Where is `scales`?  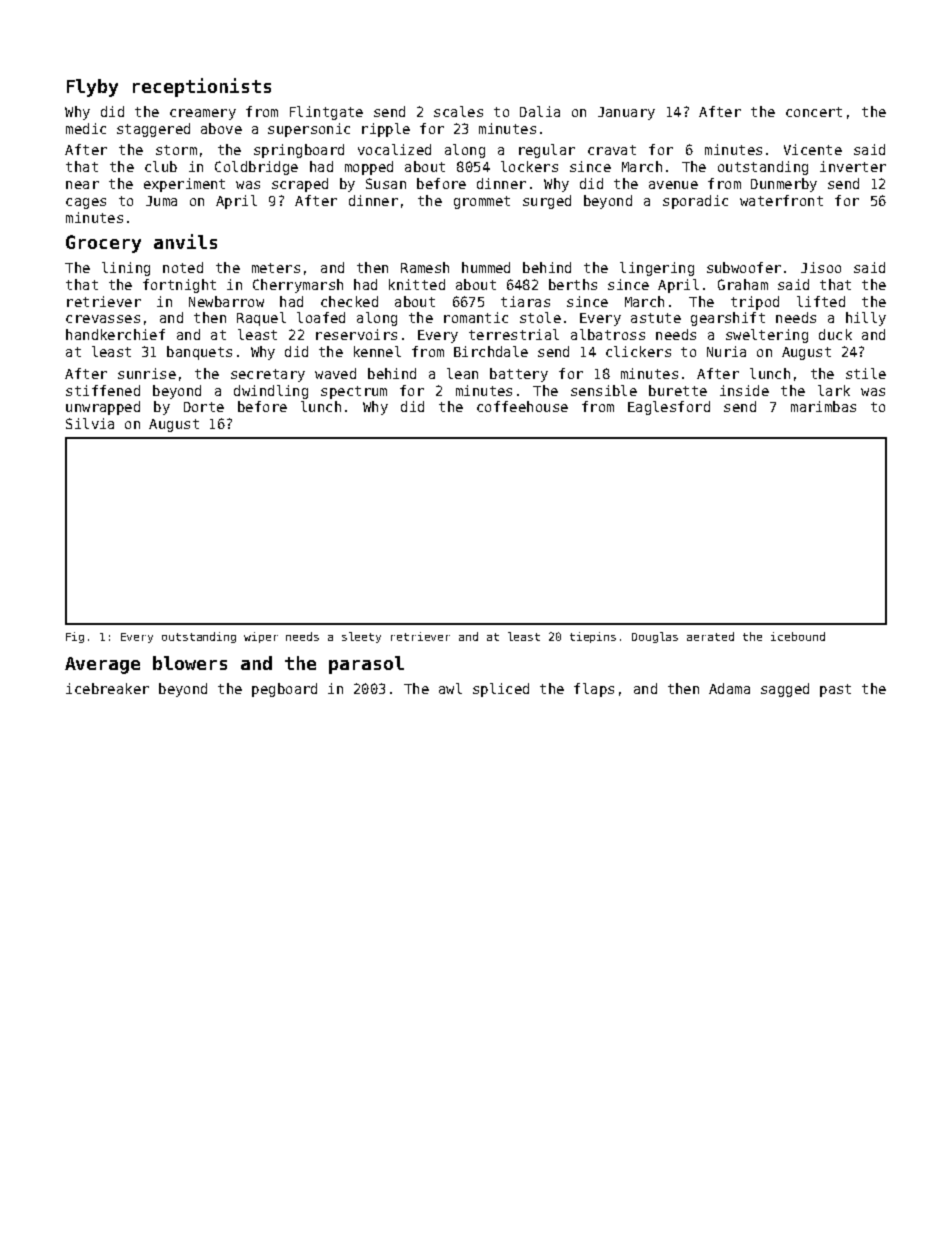 scales is located at coordinates (458, 111).
